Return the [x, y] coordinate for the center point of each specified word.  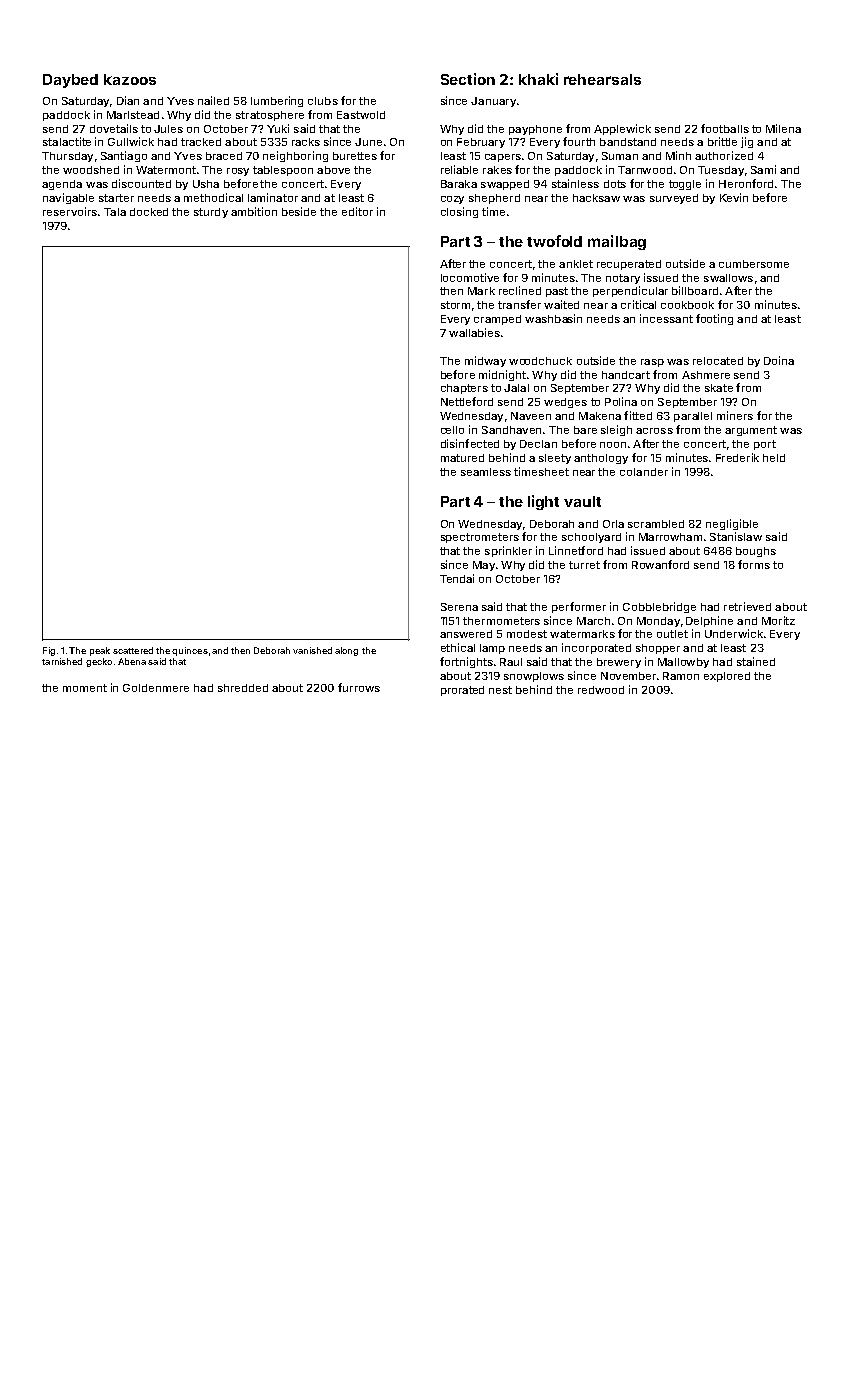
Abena [132, 661]
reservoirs [70, 211]
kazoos [130, 79]
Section [468, 79]
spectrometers [480, 538]
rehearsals [602, 79]
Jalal [516, 388]
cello [452, 430]
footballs [725, 128]
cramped [497, 320]
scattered [133, 650]
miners [735, 415]
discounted [141, 183]
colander [644, 472]
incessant [666, 318]
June [368, 142]
